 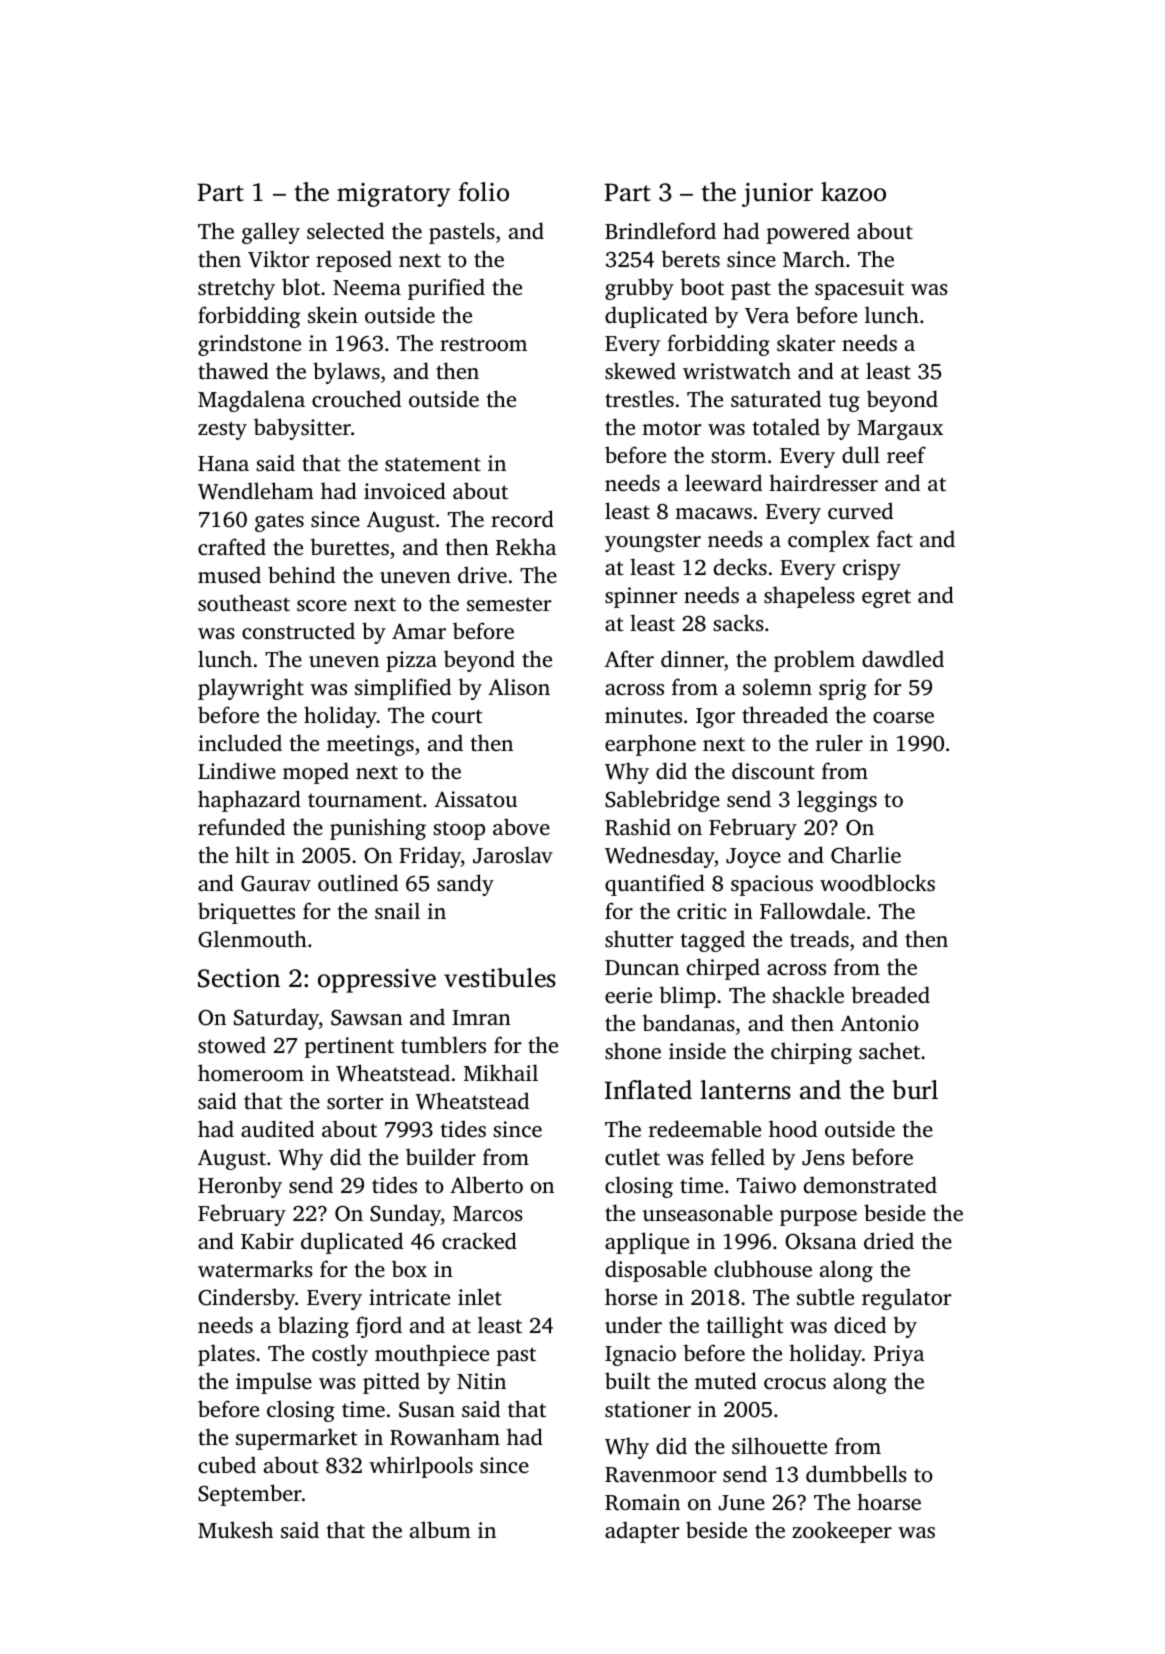 I want to click on Susan, so click(x=427, y=1410).
